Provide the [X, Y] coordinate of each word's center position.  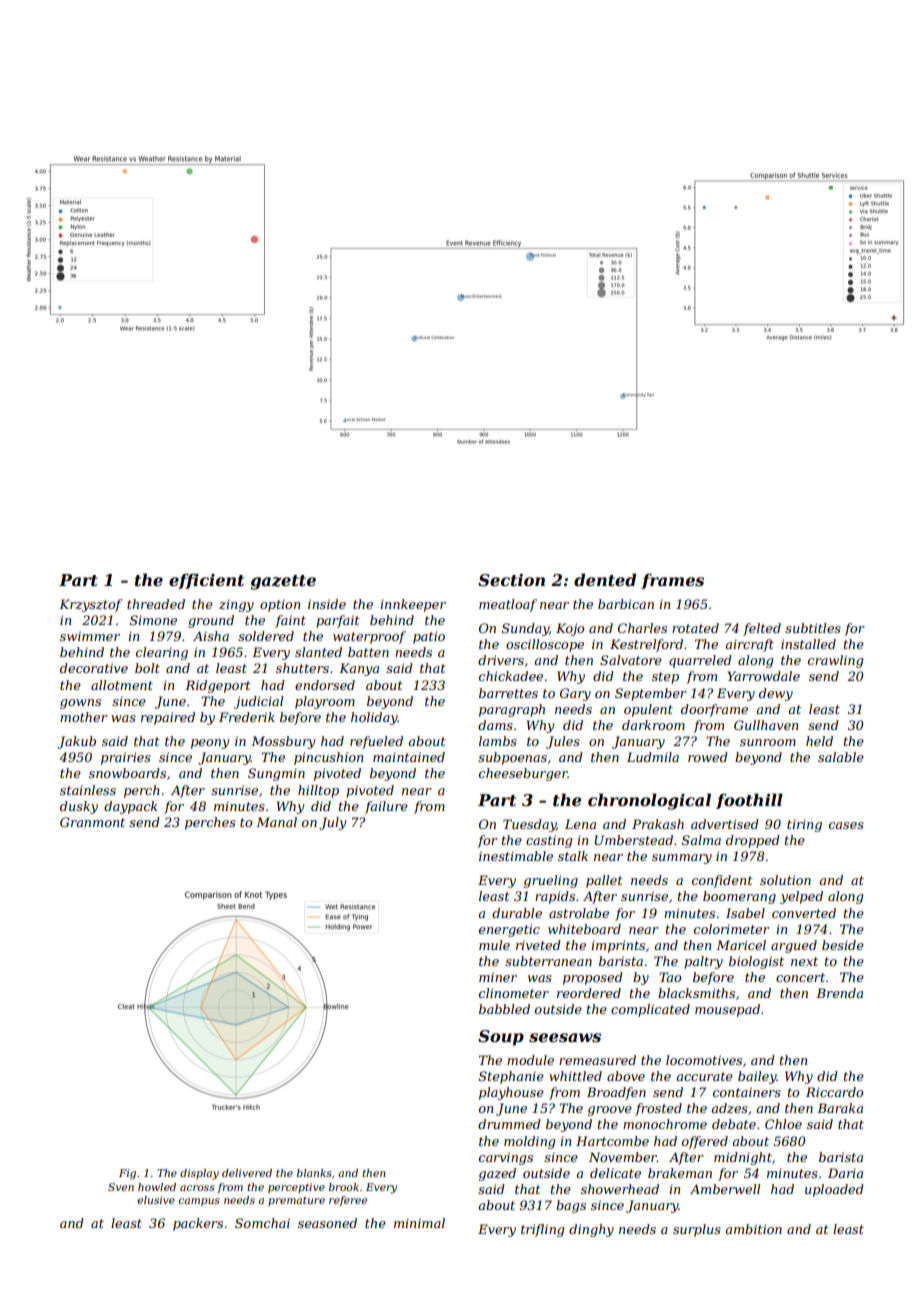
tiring [804, 825]
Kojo [570, 629]
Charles [642, 628]
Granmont [92, 822]
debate [734, 1124]
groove [610, 1111]
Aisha [211, 636]
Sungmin [276, 774]
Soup [501, 1038]
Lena [580, 824]
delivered [247, 1173]
